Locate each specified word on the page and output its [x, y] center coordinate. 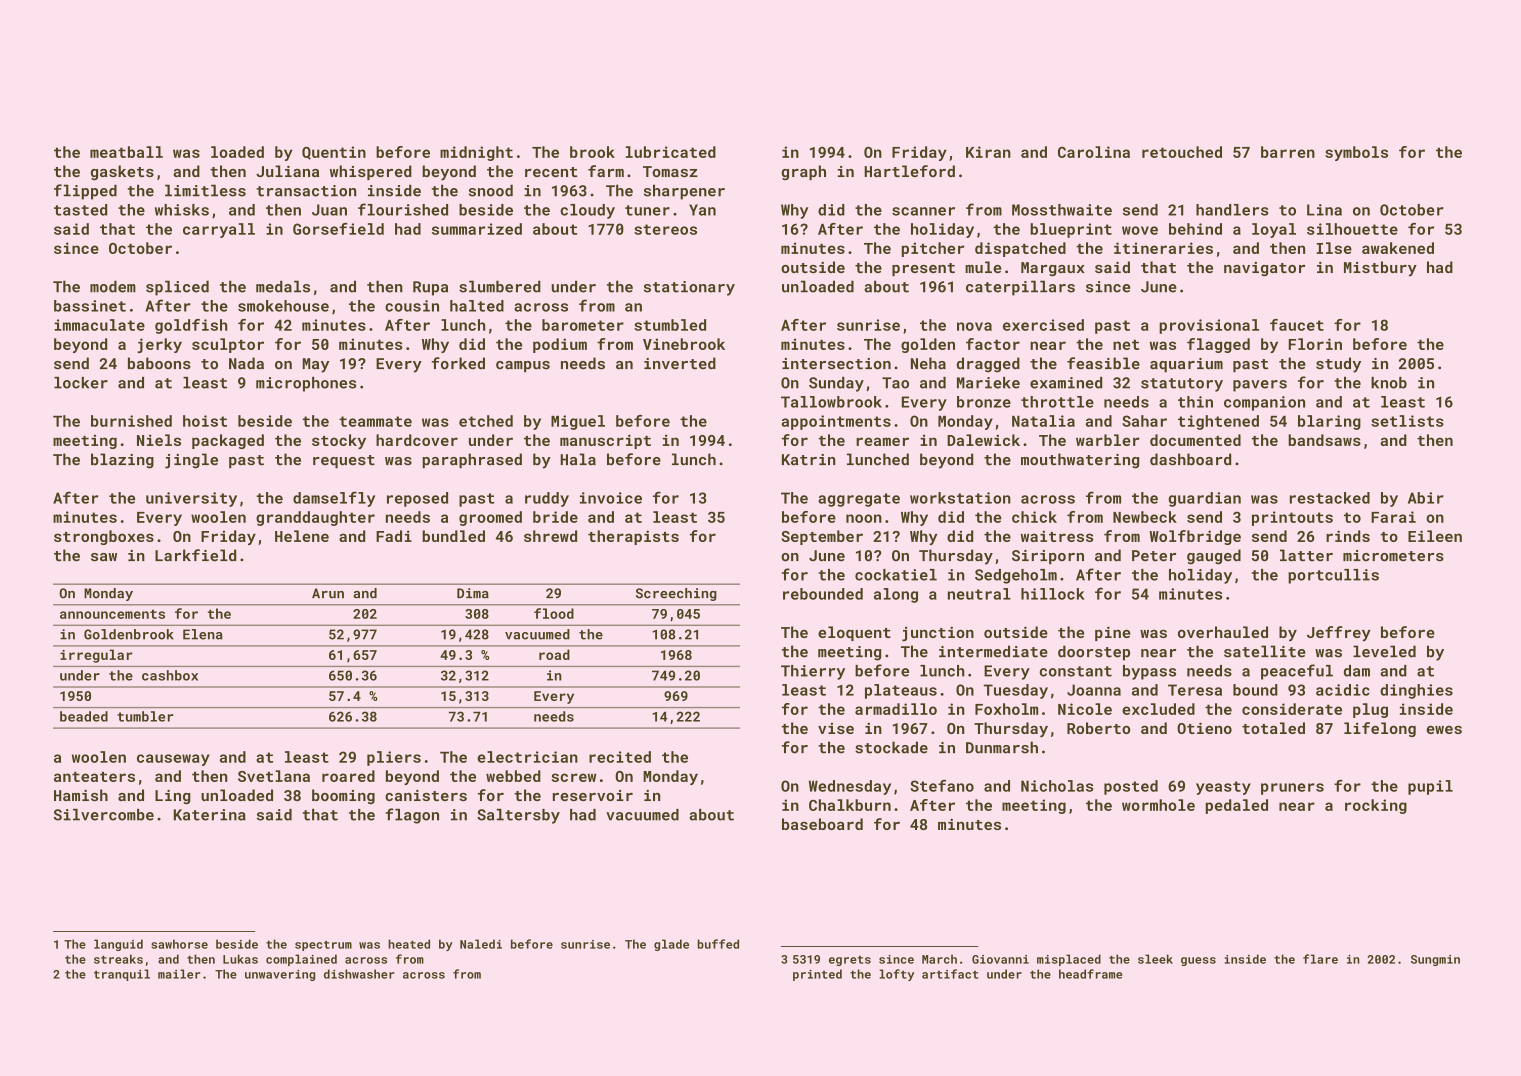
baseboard [822, 824]
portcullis [1333, 576]
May [316, 365]
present [923, 269]
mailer [179, 974]
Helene [302, 536]
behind [1195, 229]
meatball [126, 152]
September [822, 537]
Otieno [1204, 728]
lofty [896, 975]
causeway [173, 760]
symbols [1356, 153]
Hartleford [909, 171]
